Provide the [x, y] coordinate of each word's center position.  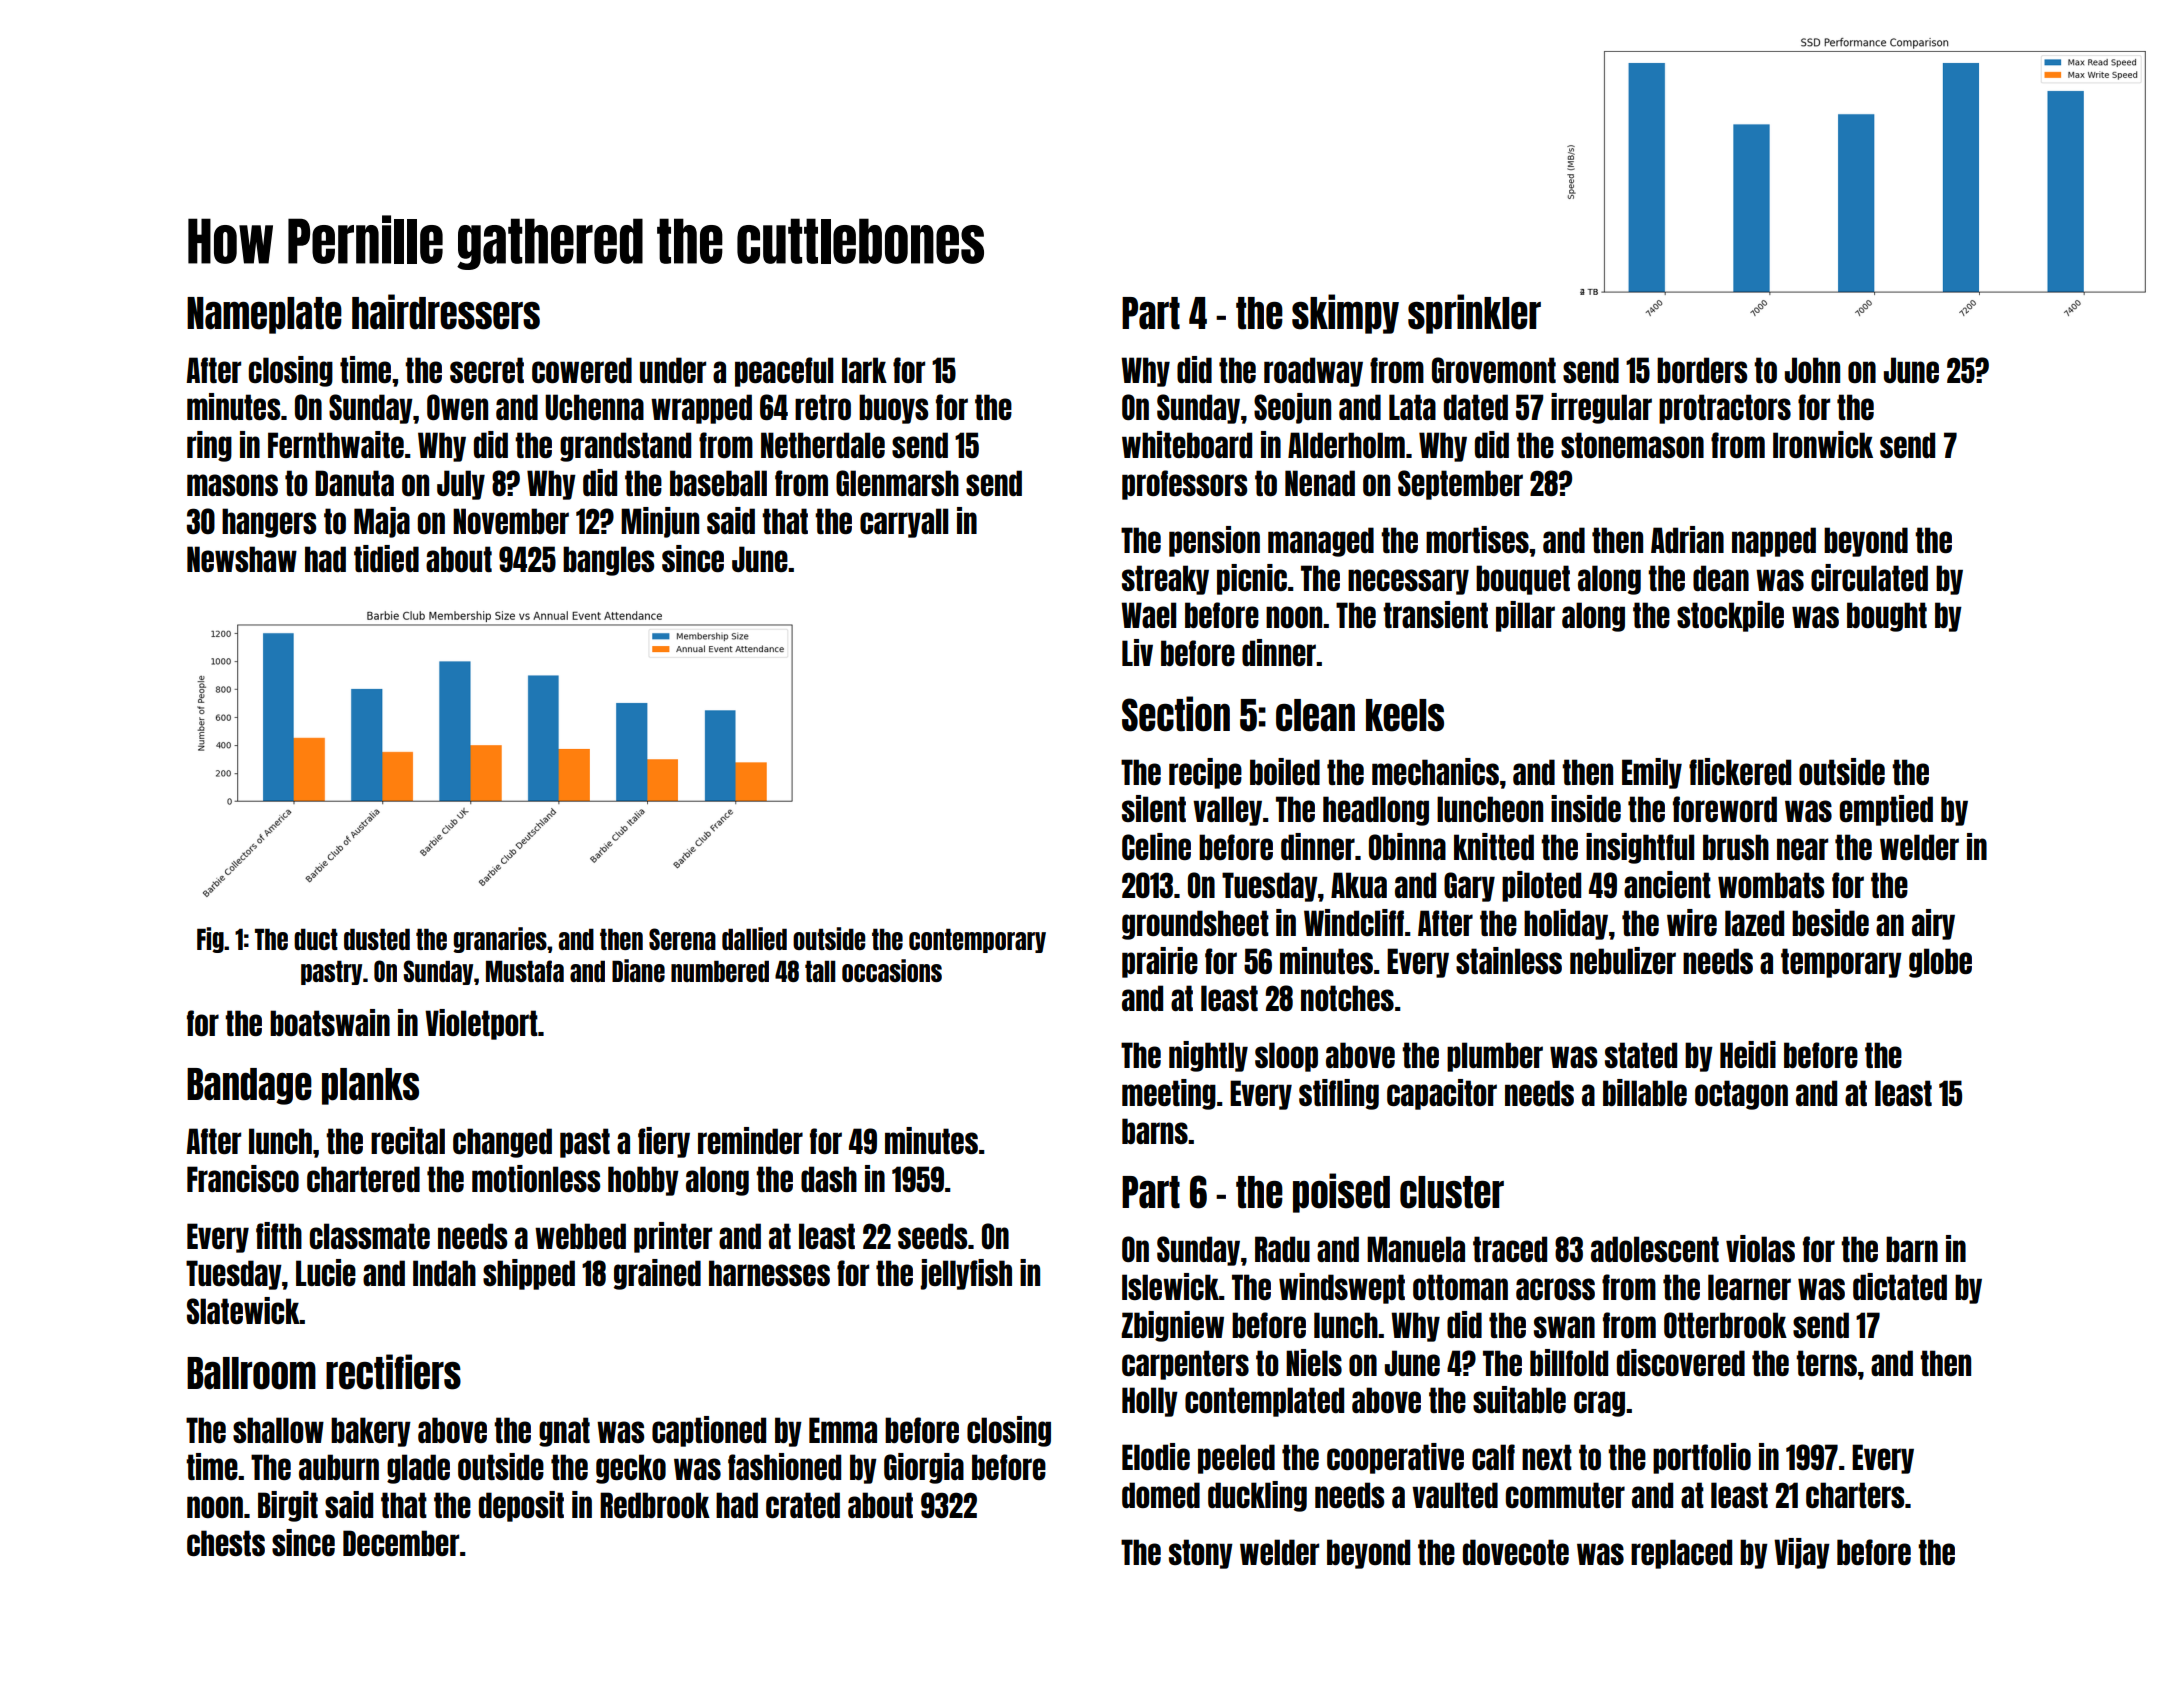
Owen [457, 407]
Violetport [481, 1024]
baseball [718, 483]
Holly [1150, 1402]
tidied [386, 558]
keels [1405, 715]
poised [1341, 1193]
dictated [1900, 1286]
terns [1826, 1363]
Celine [1156, 846]
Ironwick [1823, 444]
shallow [278, 1430]
